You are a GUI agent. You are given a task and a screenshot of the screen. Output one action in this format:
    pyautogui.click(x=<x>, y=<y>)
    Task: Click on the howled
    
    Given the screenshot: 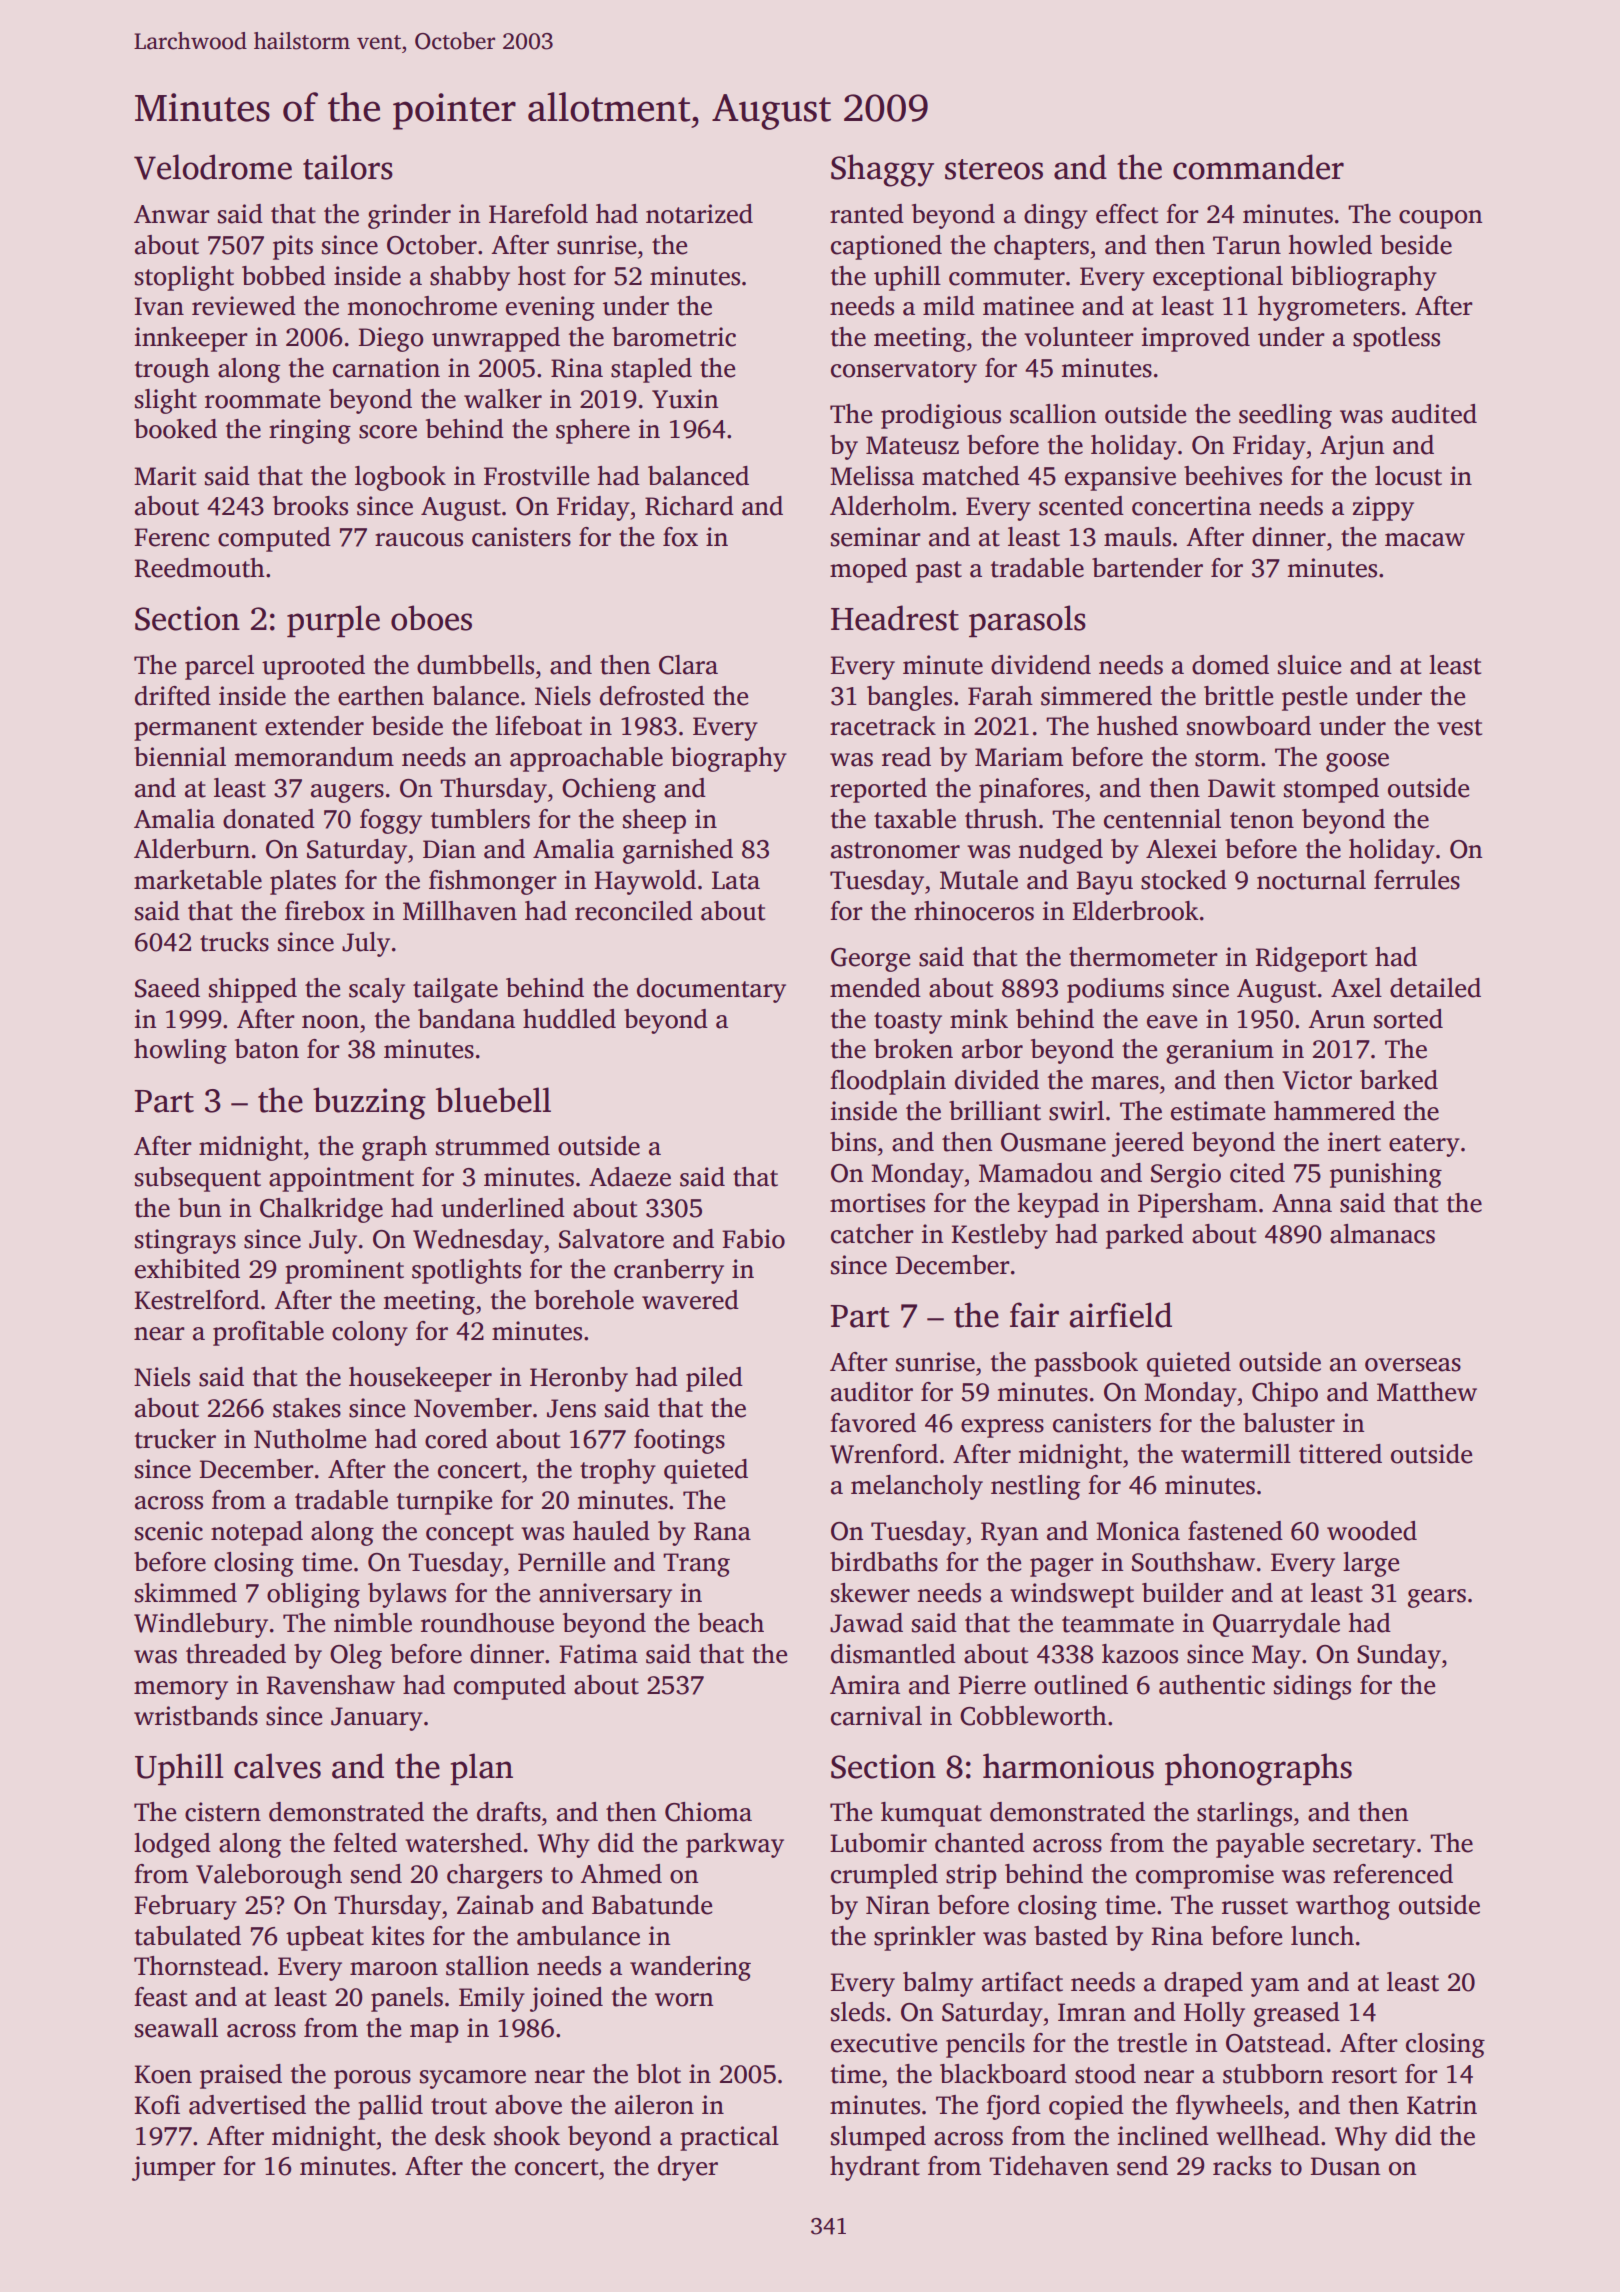 What is the action you would take?
    pyautogui.click(x=1330, y=245)
